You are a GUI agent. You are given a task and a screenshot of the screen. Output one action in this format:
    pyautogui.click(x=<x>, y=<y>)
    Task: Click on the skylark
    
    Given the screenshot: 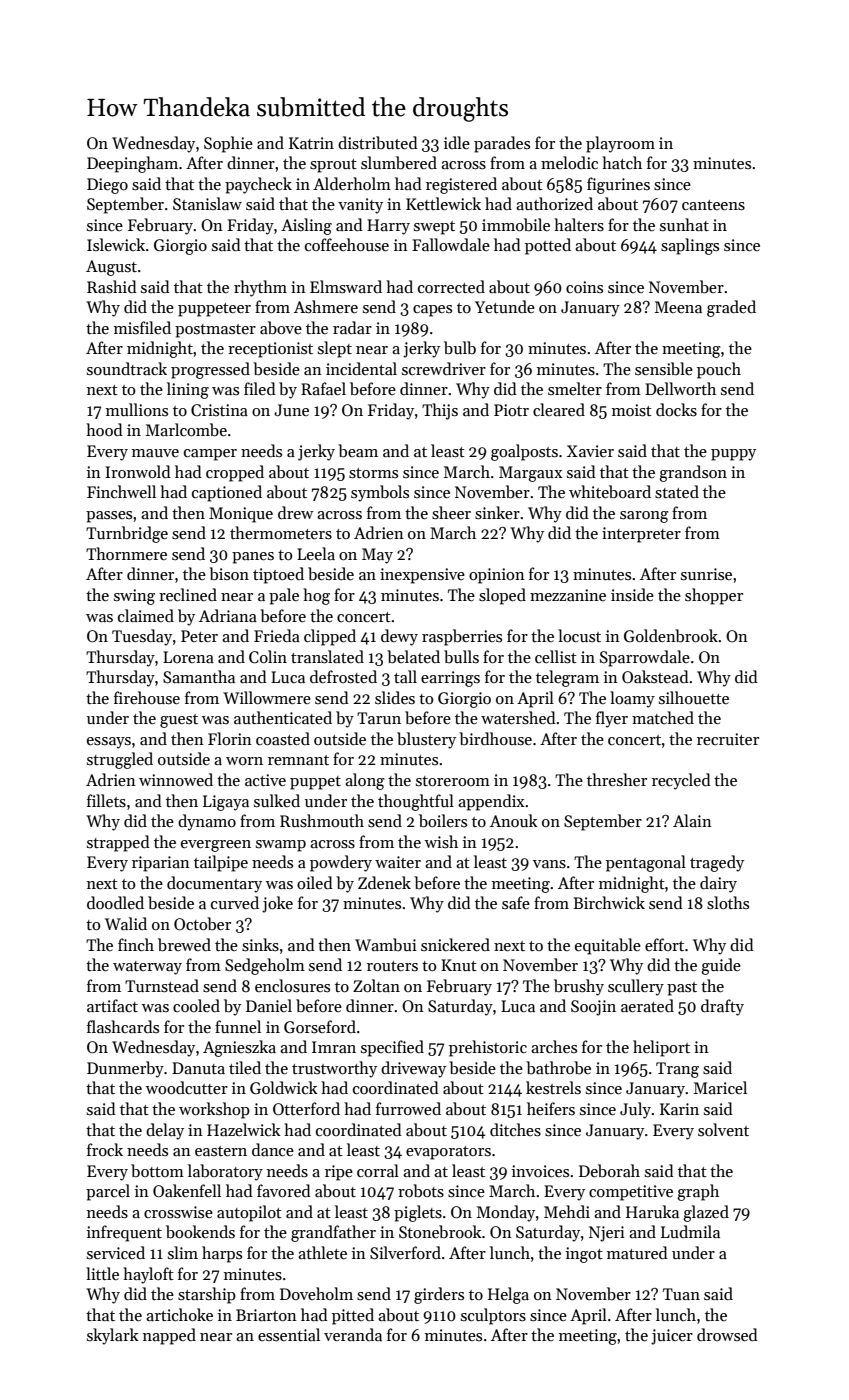 What is the action you would take?
    pyautogui.click(x=113, y=1336)
